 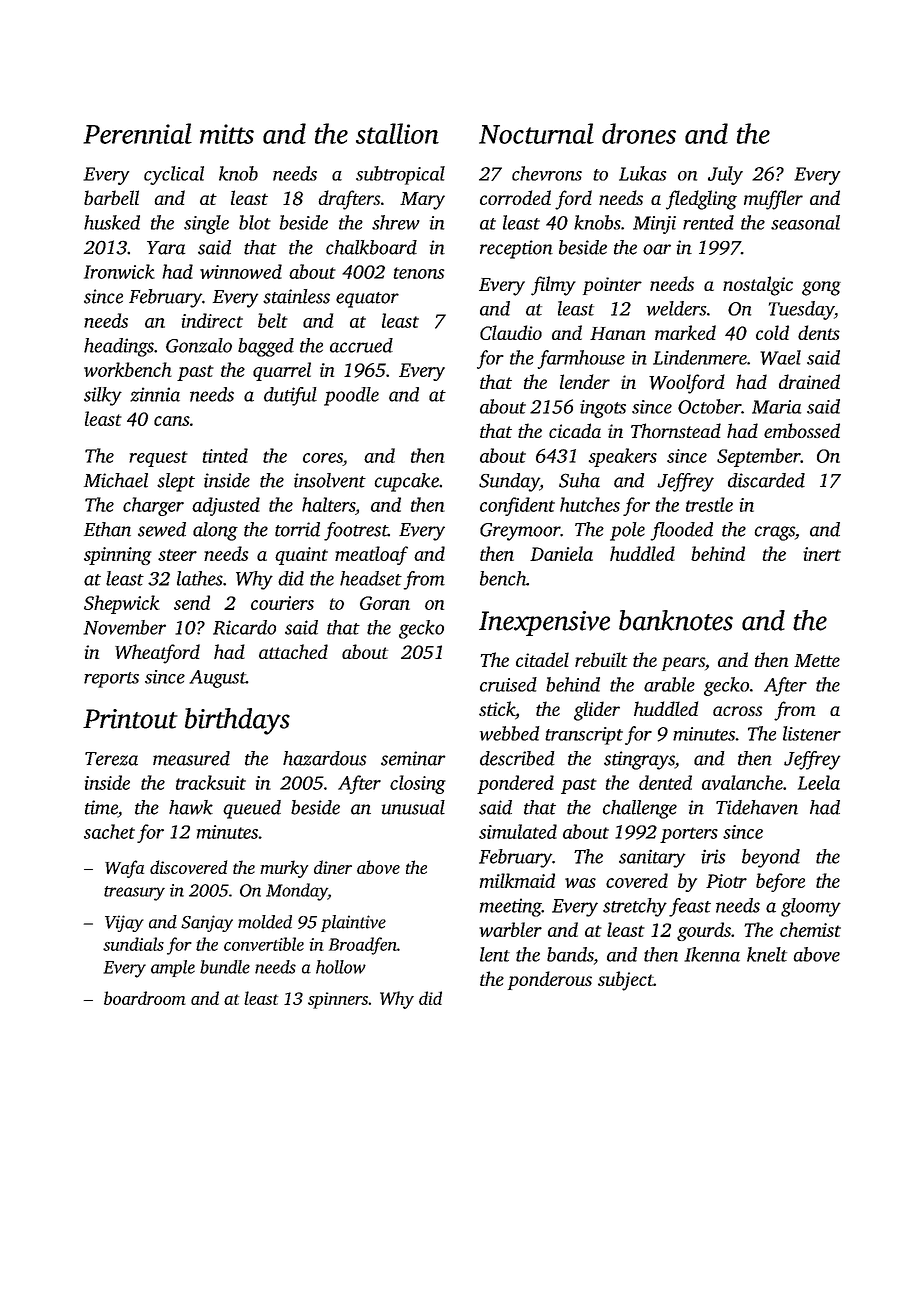 I want to click on sewed, so click(x=162, y=529).
